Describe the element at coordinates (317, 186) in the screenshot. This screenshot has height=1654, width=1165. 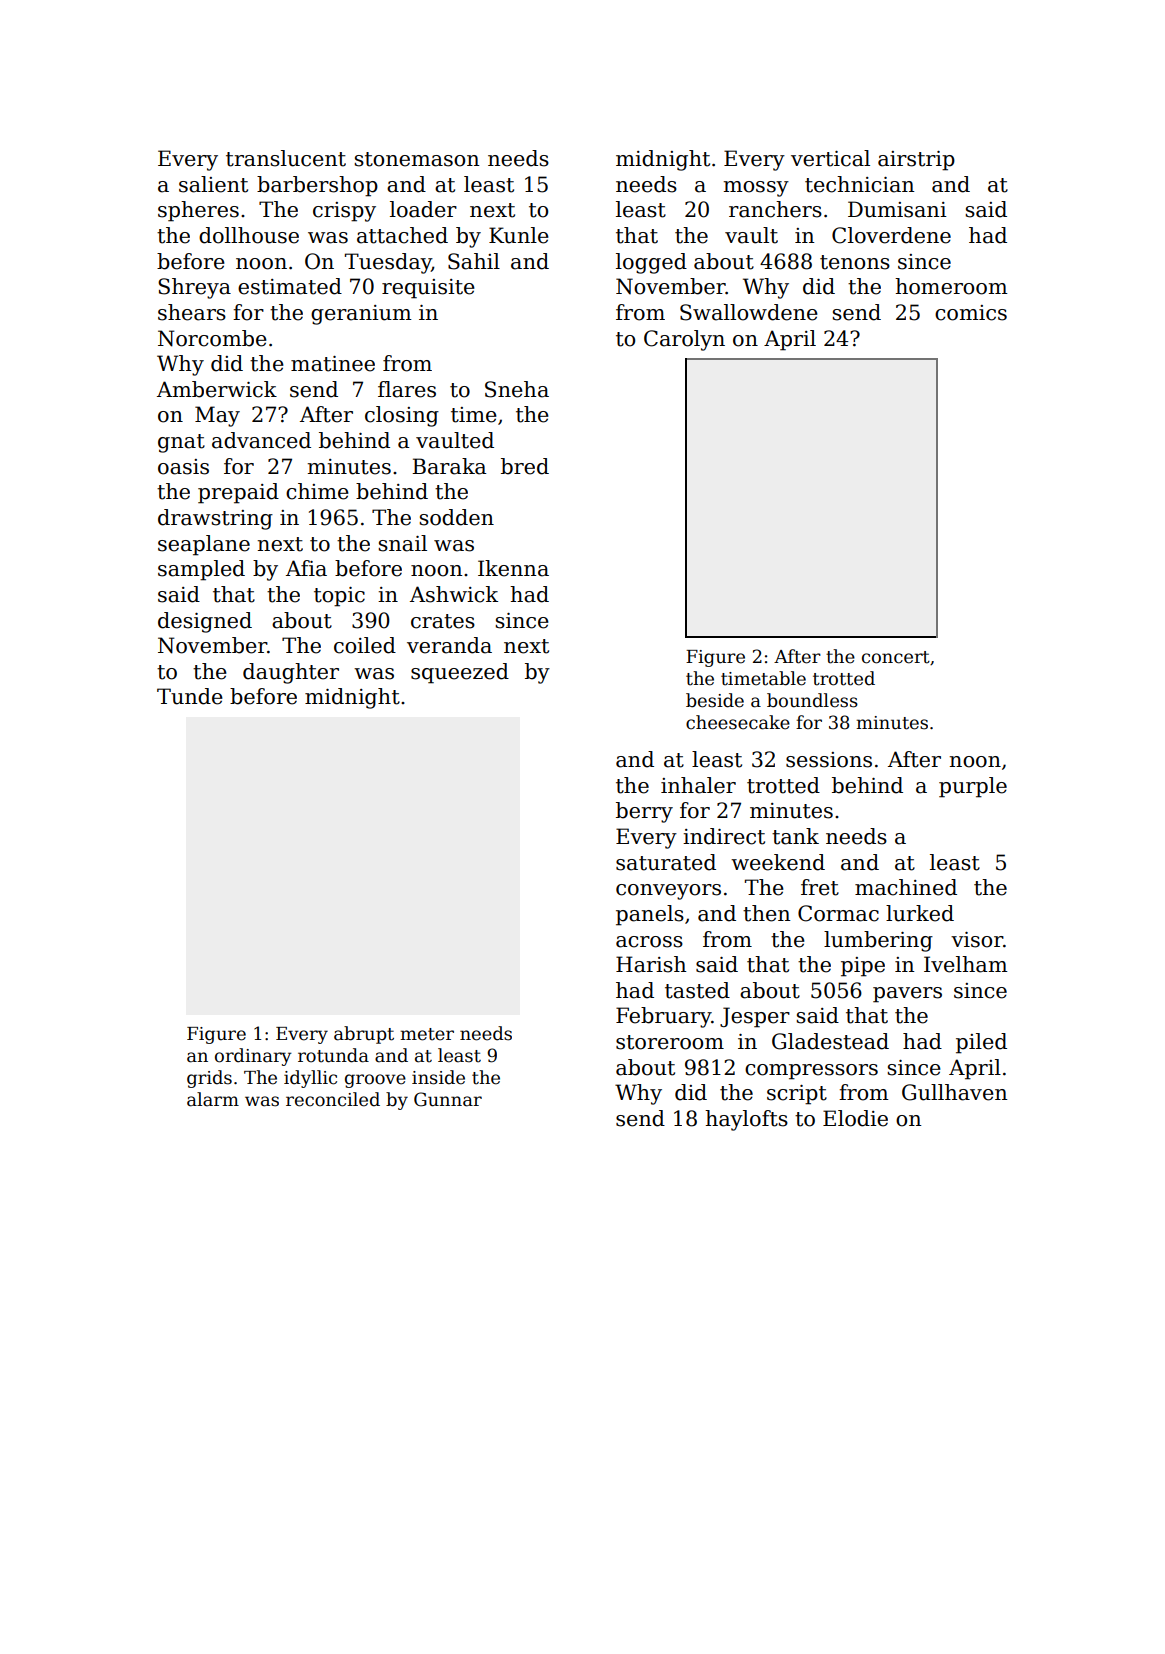
I see `barbershop` at that location.
